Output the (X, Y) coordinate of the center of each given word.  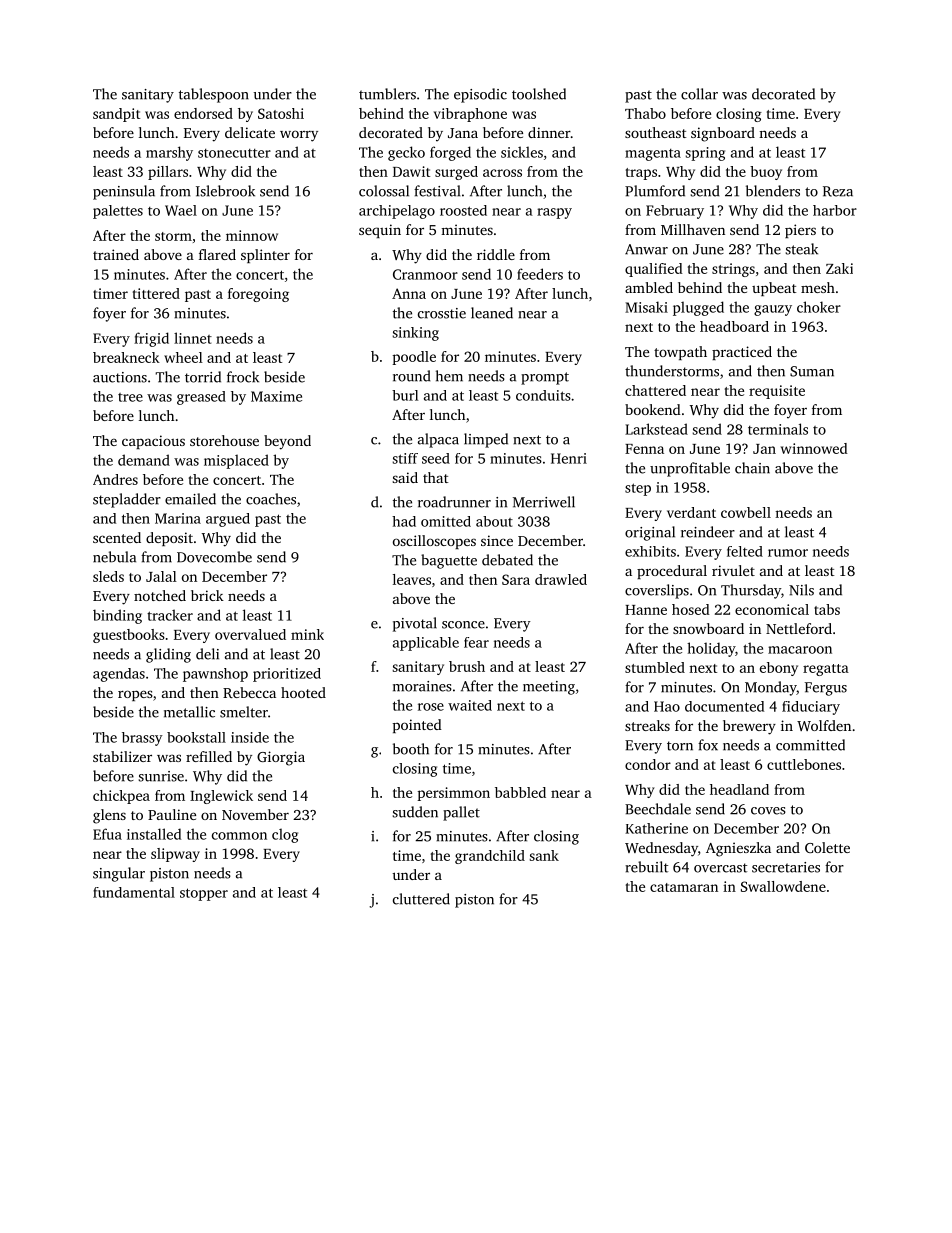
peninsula (124, 192)
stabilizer (122, 756)
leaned (492, 313)
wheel (183, 357)
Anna (409, 293)
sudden (415, 812)
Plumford (655, 191)
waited (470, 705)
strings (733, 270)
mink (307, 634)
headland (739, 789)
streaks (647, 725)
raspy (554, 213)
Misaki (646, 307)
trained (116, 254)
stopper (204, 894)
